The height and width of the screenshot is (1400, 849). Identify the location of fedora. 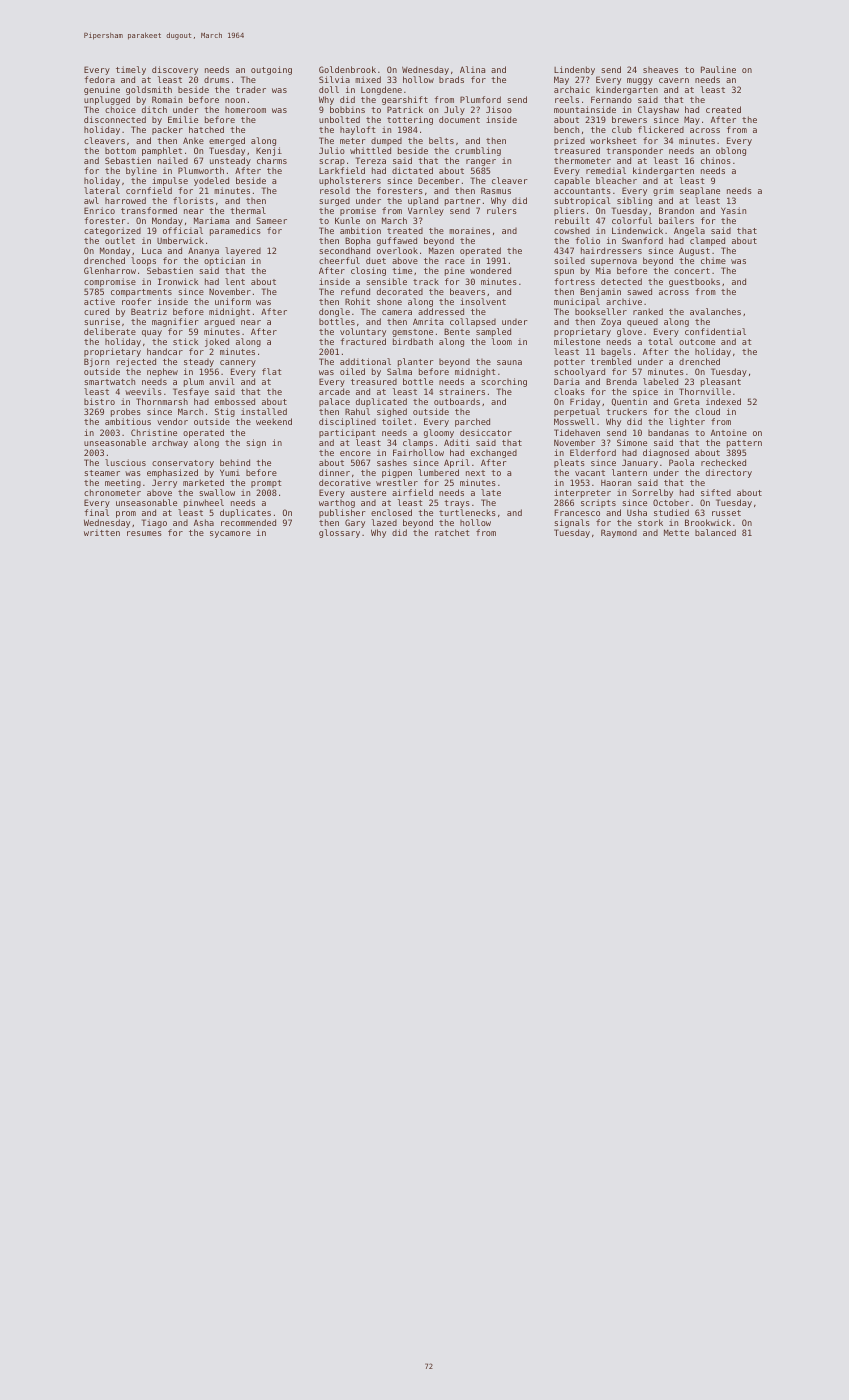
(99, 79).
